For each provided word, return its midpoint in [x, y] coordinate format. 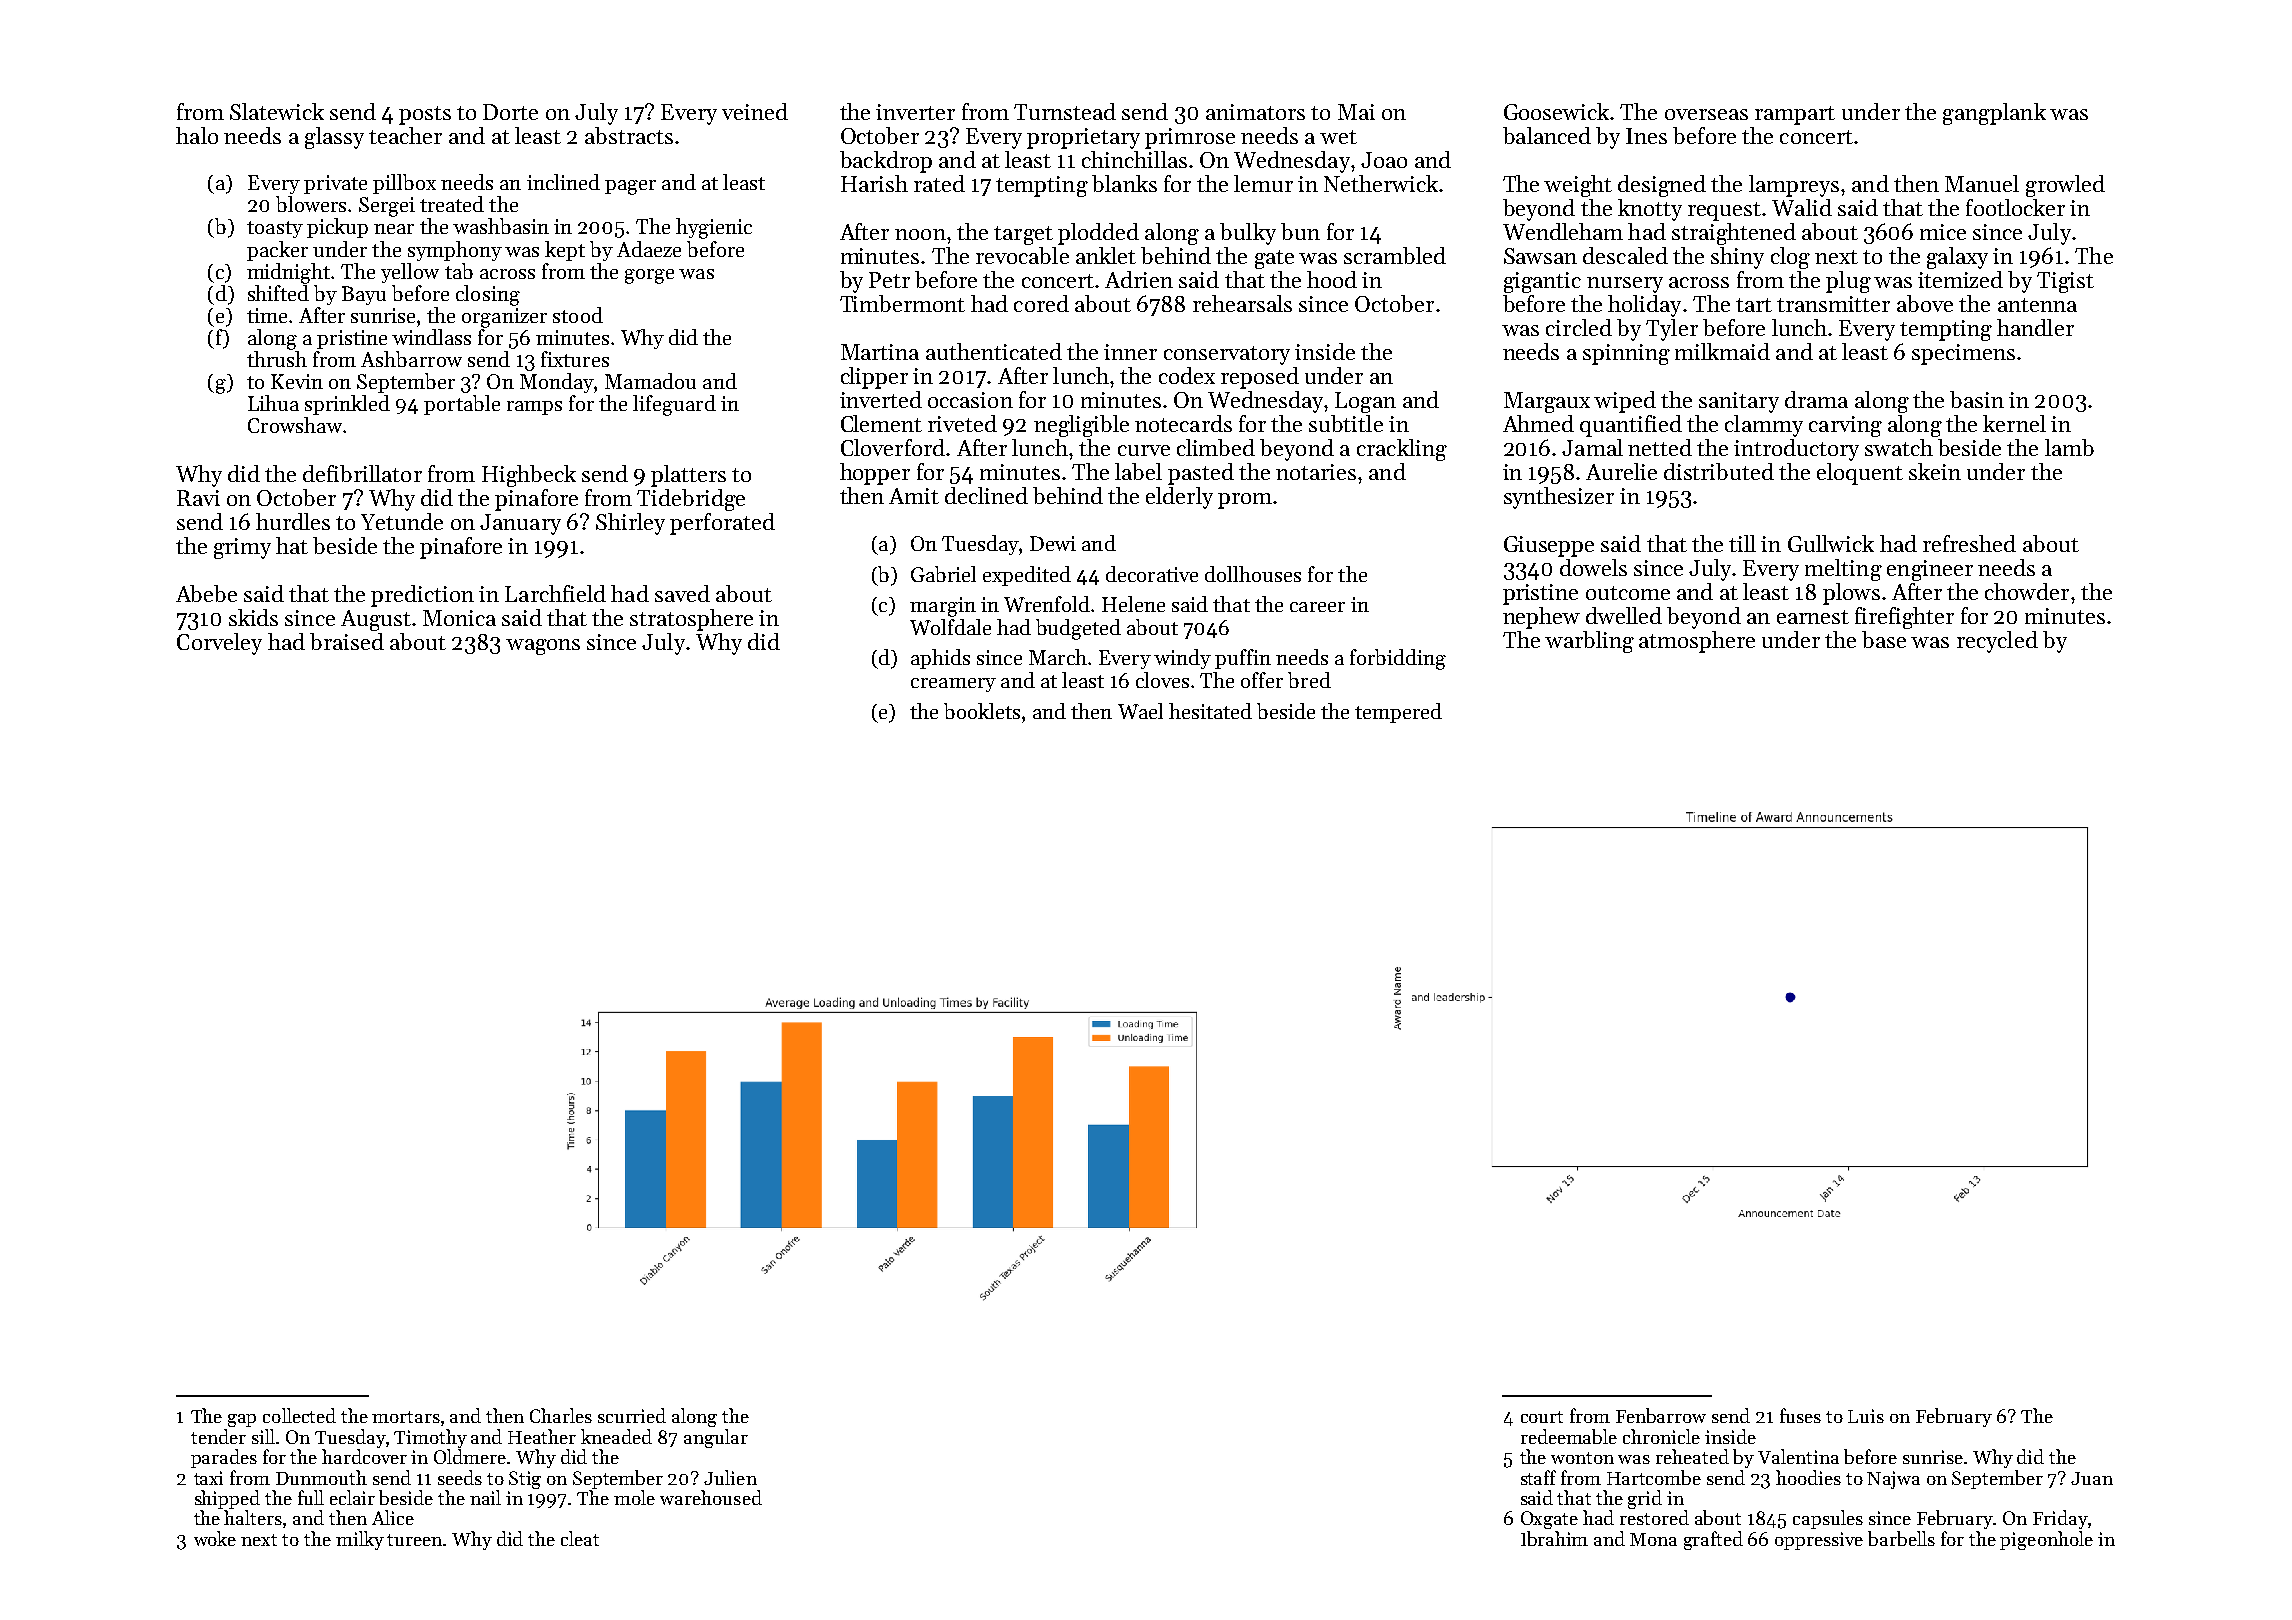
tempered [1398, 713]
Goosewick [1556, 111]
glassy [334, 138]
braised [347, 641]
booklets [982, 711]
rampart [1795, 115]
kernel [2014, 423]
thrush [277, 359]
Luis [1866, 1416]
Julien [730, 1477]
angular [716, 1438]
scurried [632, 1415]
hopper [875, 474]
